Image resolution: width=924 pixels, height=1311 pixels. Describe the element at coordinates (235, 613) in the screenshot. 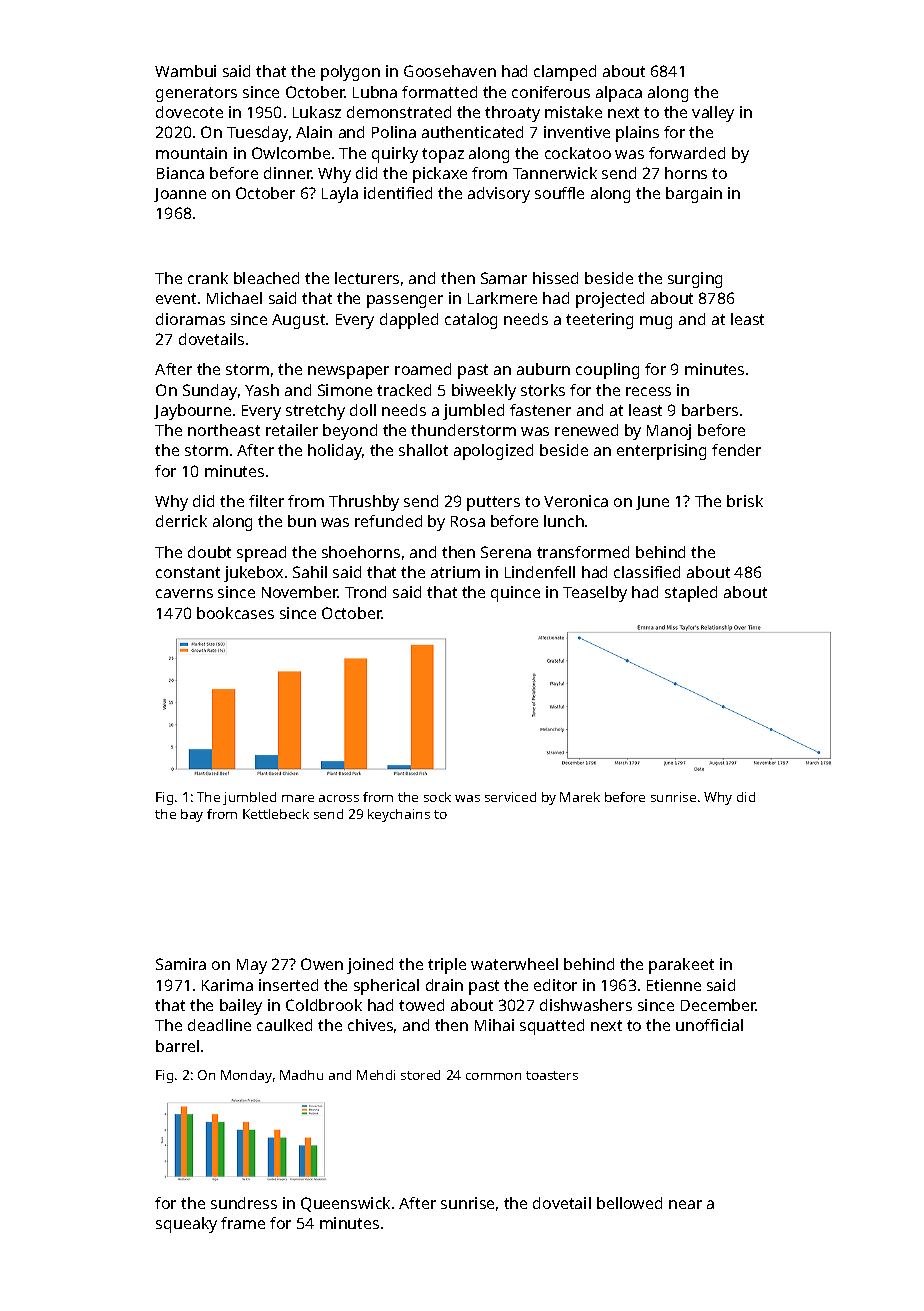

I see `bookcases` at that location.
